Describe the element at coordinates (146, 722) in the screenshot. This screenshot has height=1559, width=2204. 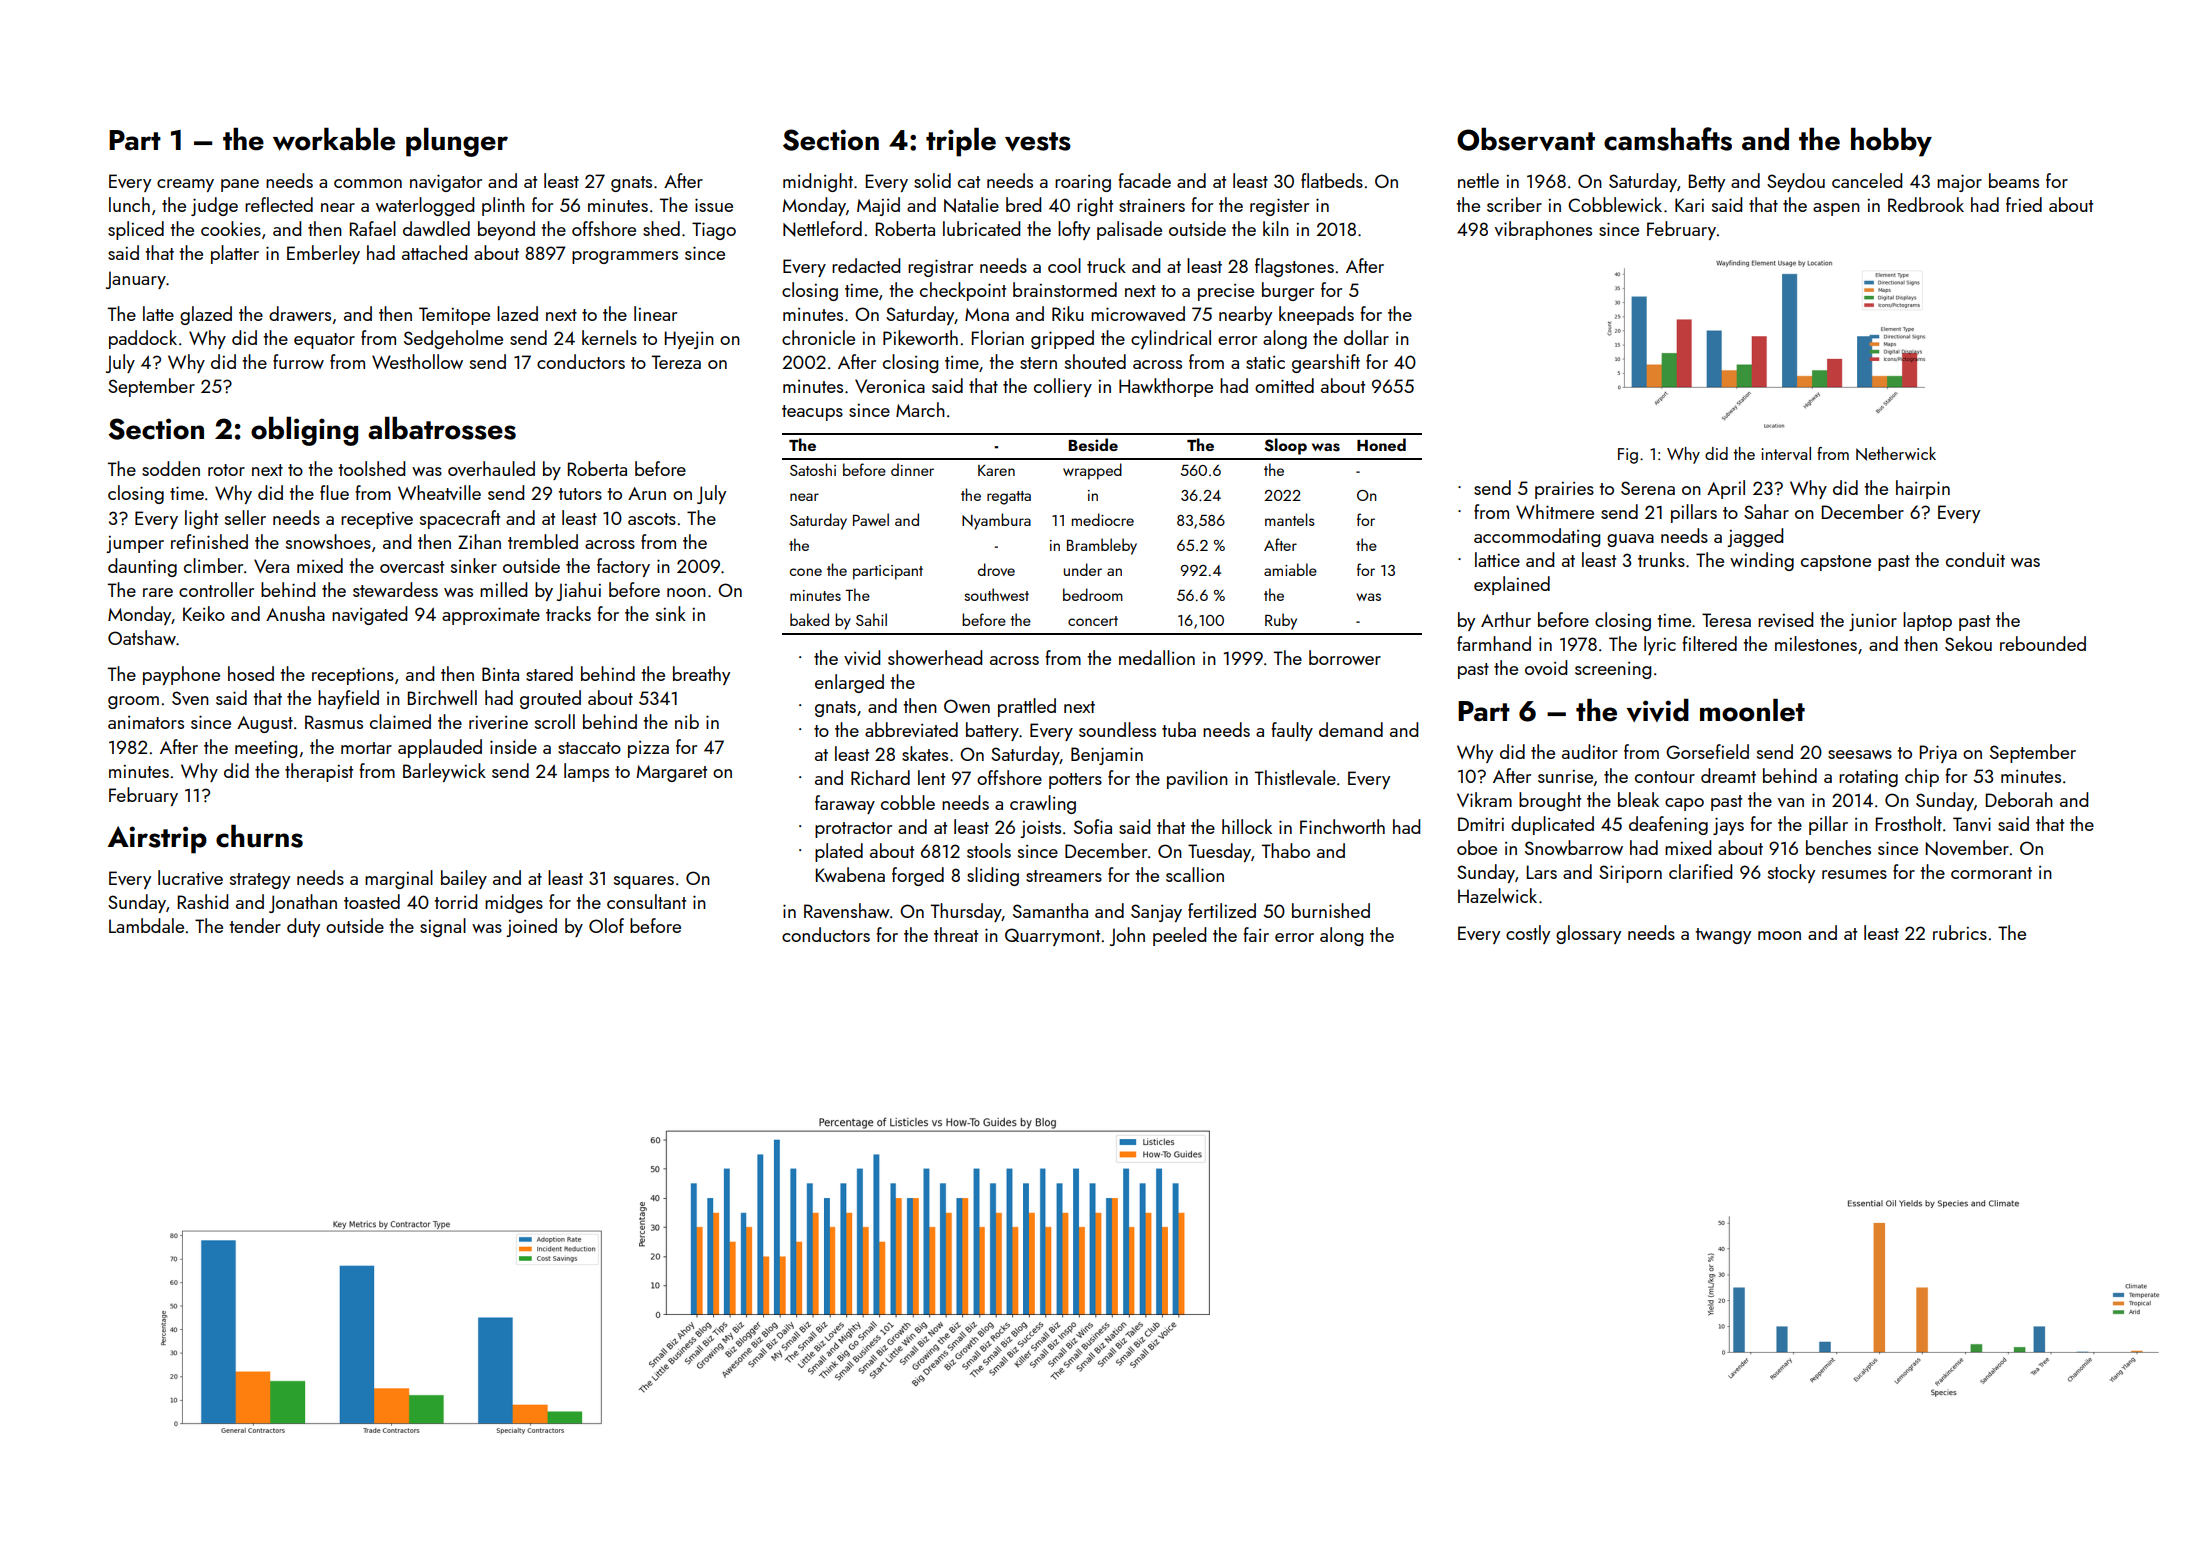
I see `animators` at that location.
